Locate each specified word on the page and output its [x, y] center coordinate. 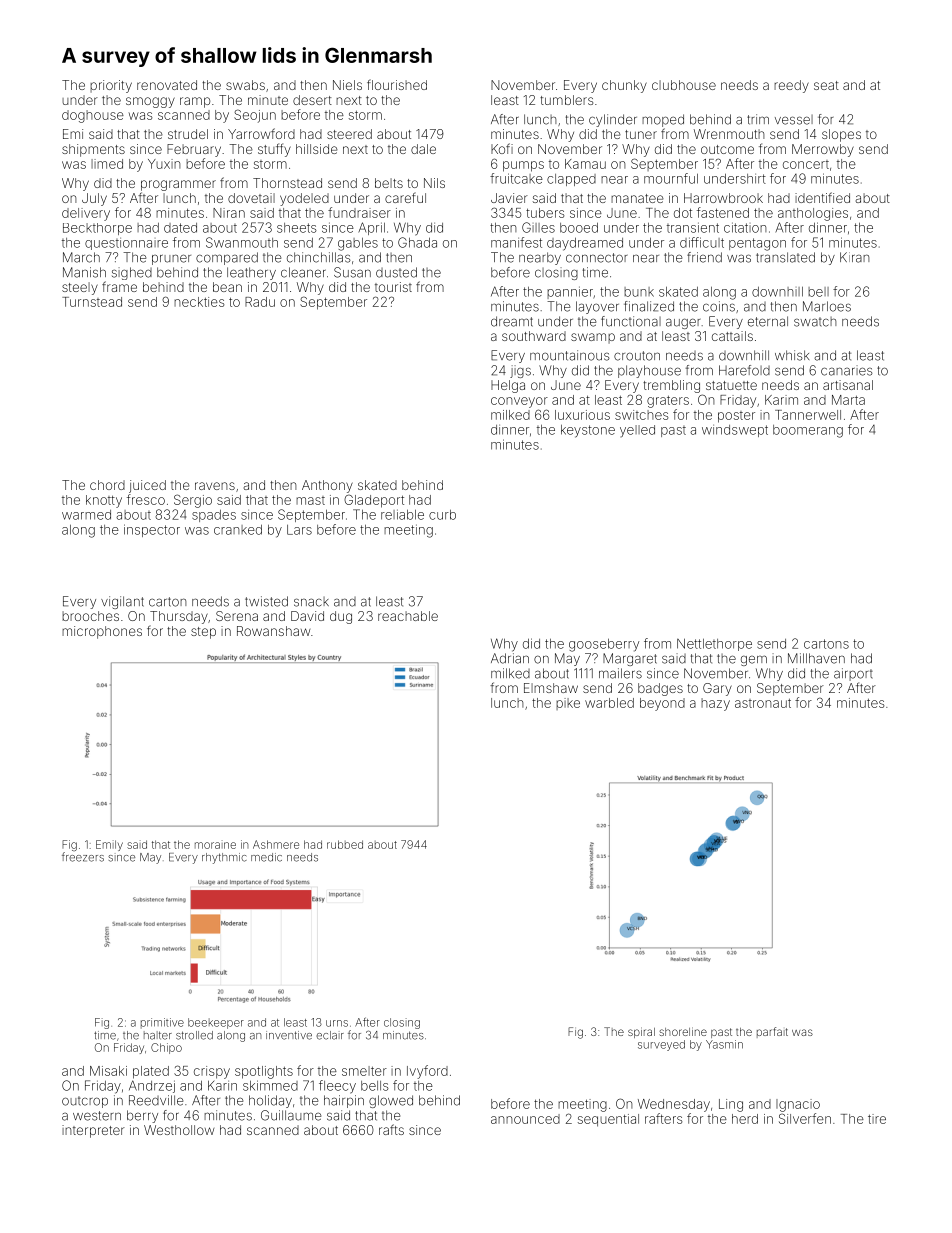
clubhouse [684, 85]
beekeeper [216, 1023]
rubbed [345, 844]
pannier [570, 292]
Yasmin [724, 1044]
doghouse [93, 116]
